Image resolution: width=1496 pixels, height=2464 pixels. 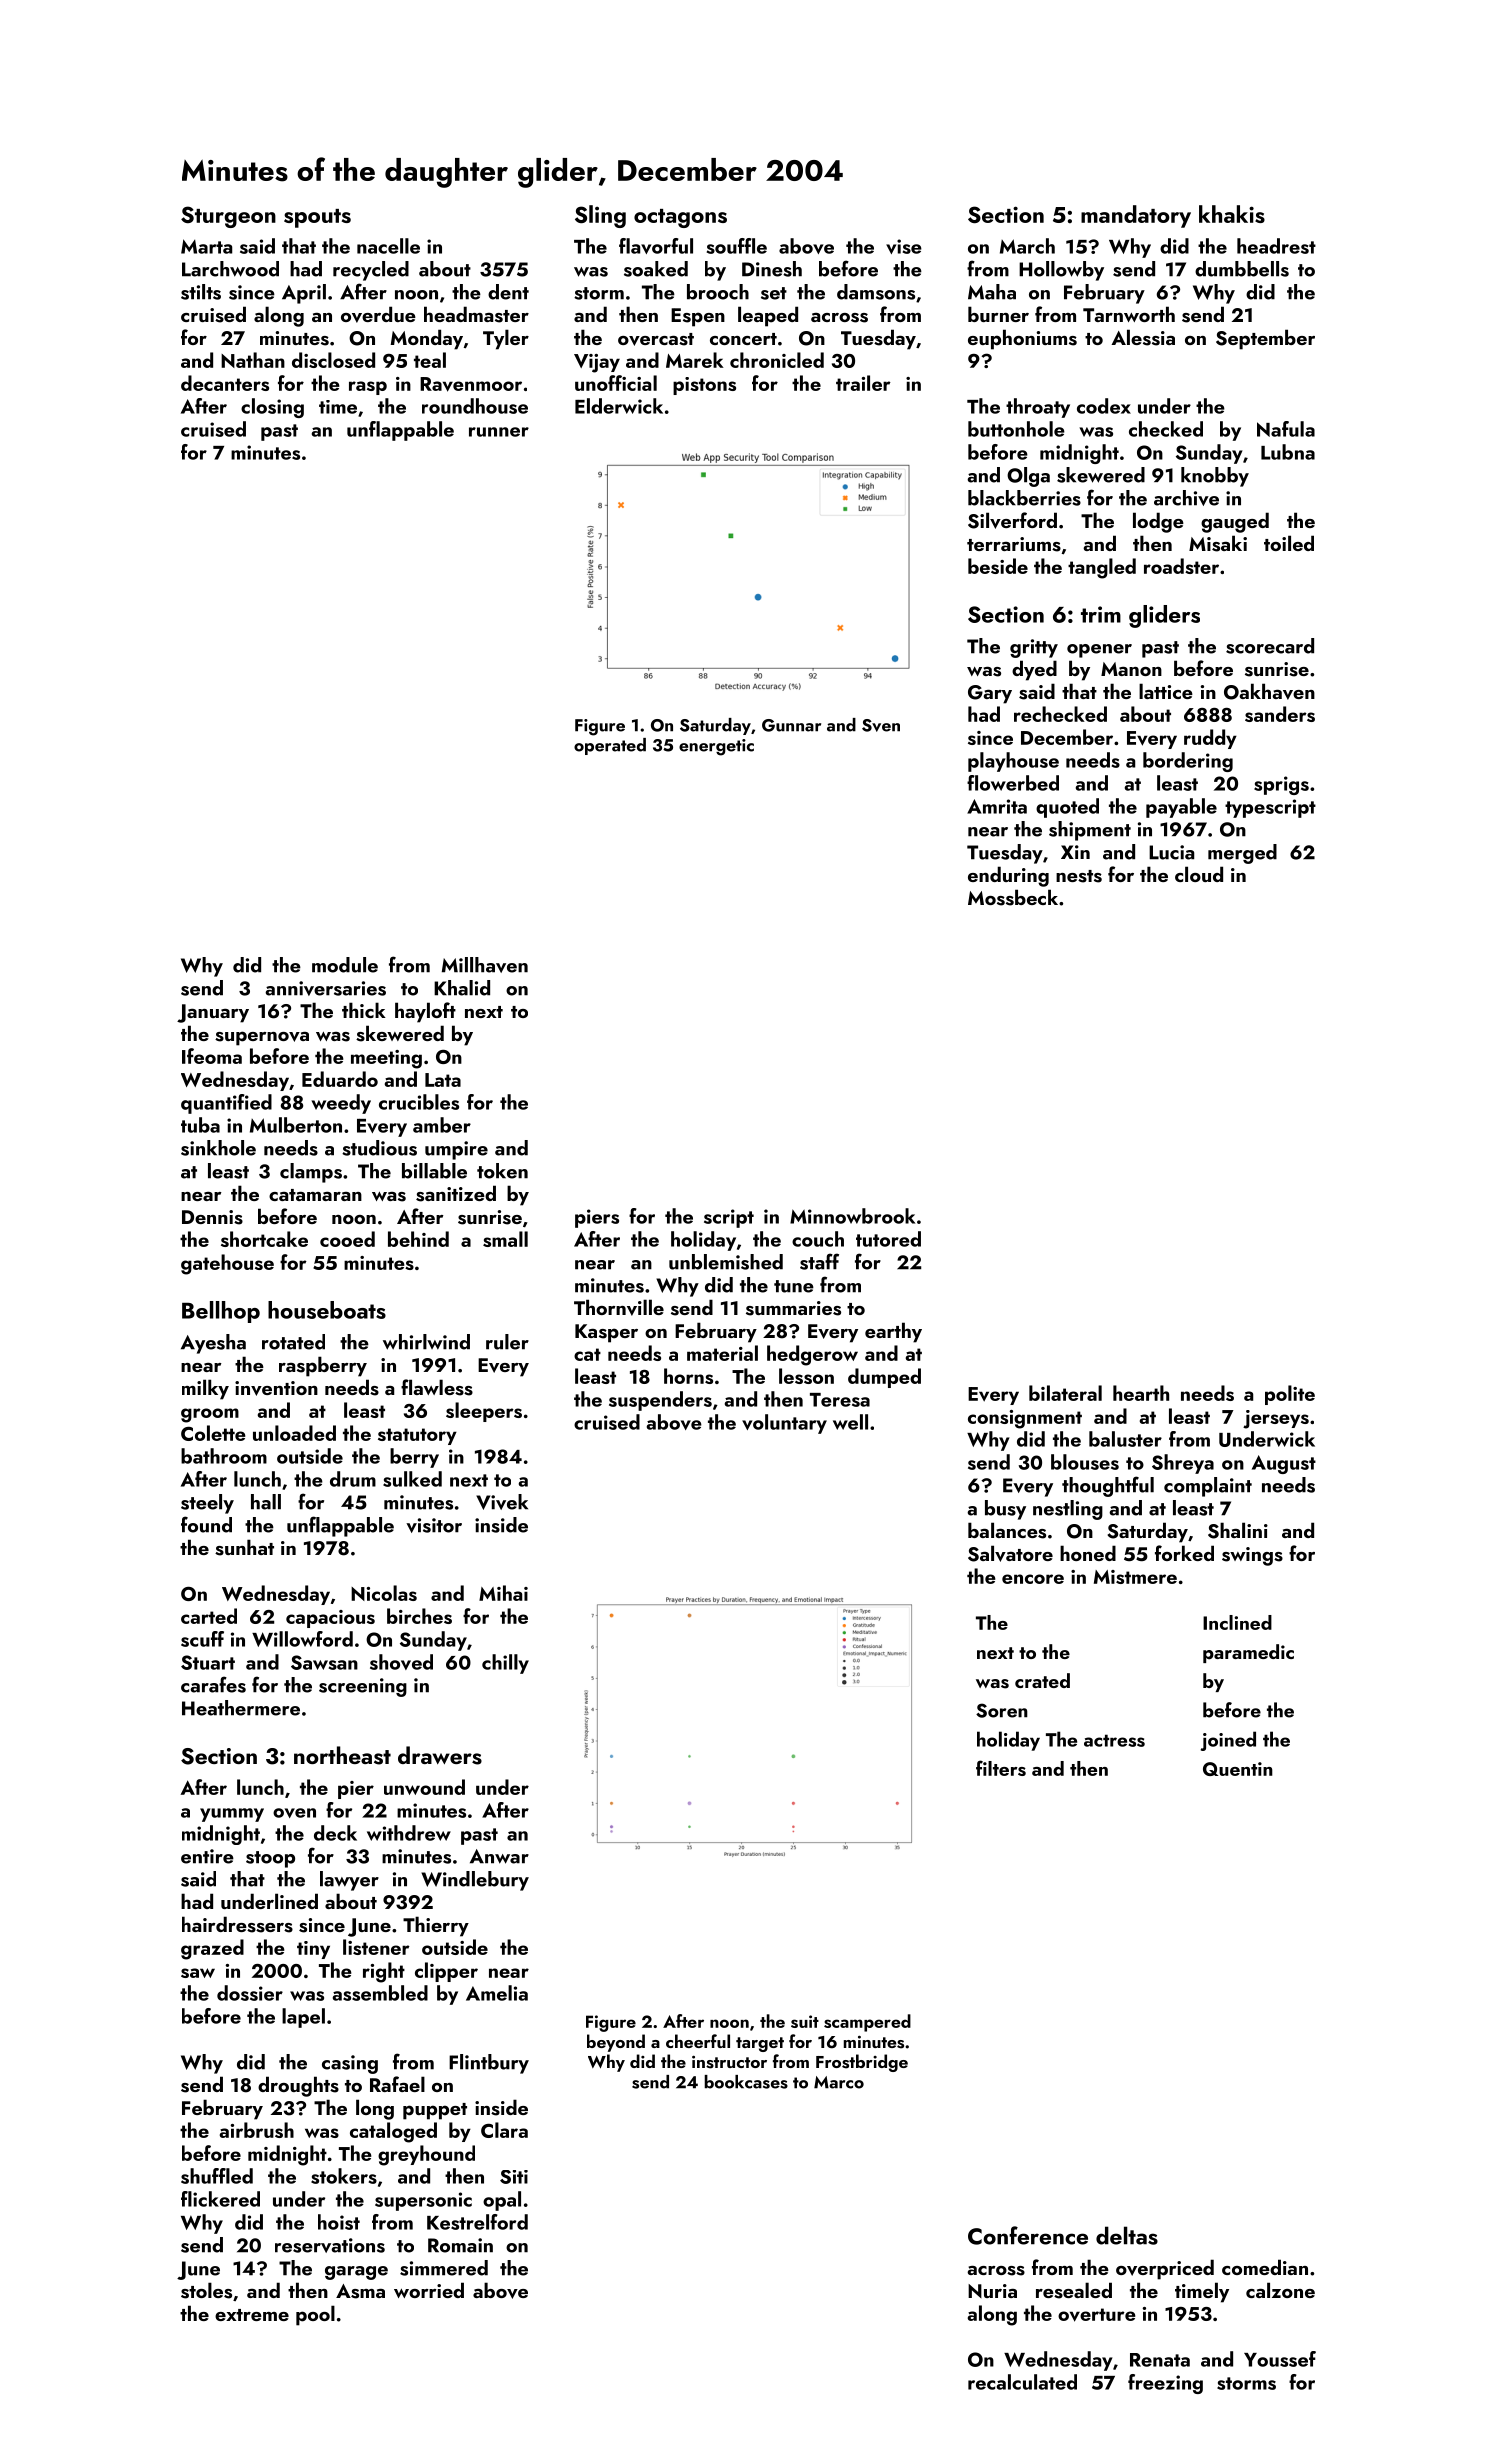 I want to click on leaped, so click(x=768, y=316).
